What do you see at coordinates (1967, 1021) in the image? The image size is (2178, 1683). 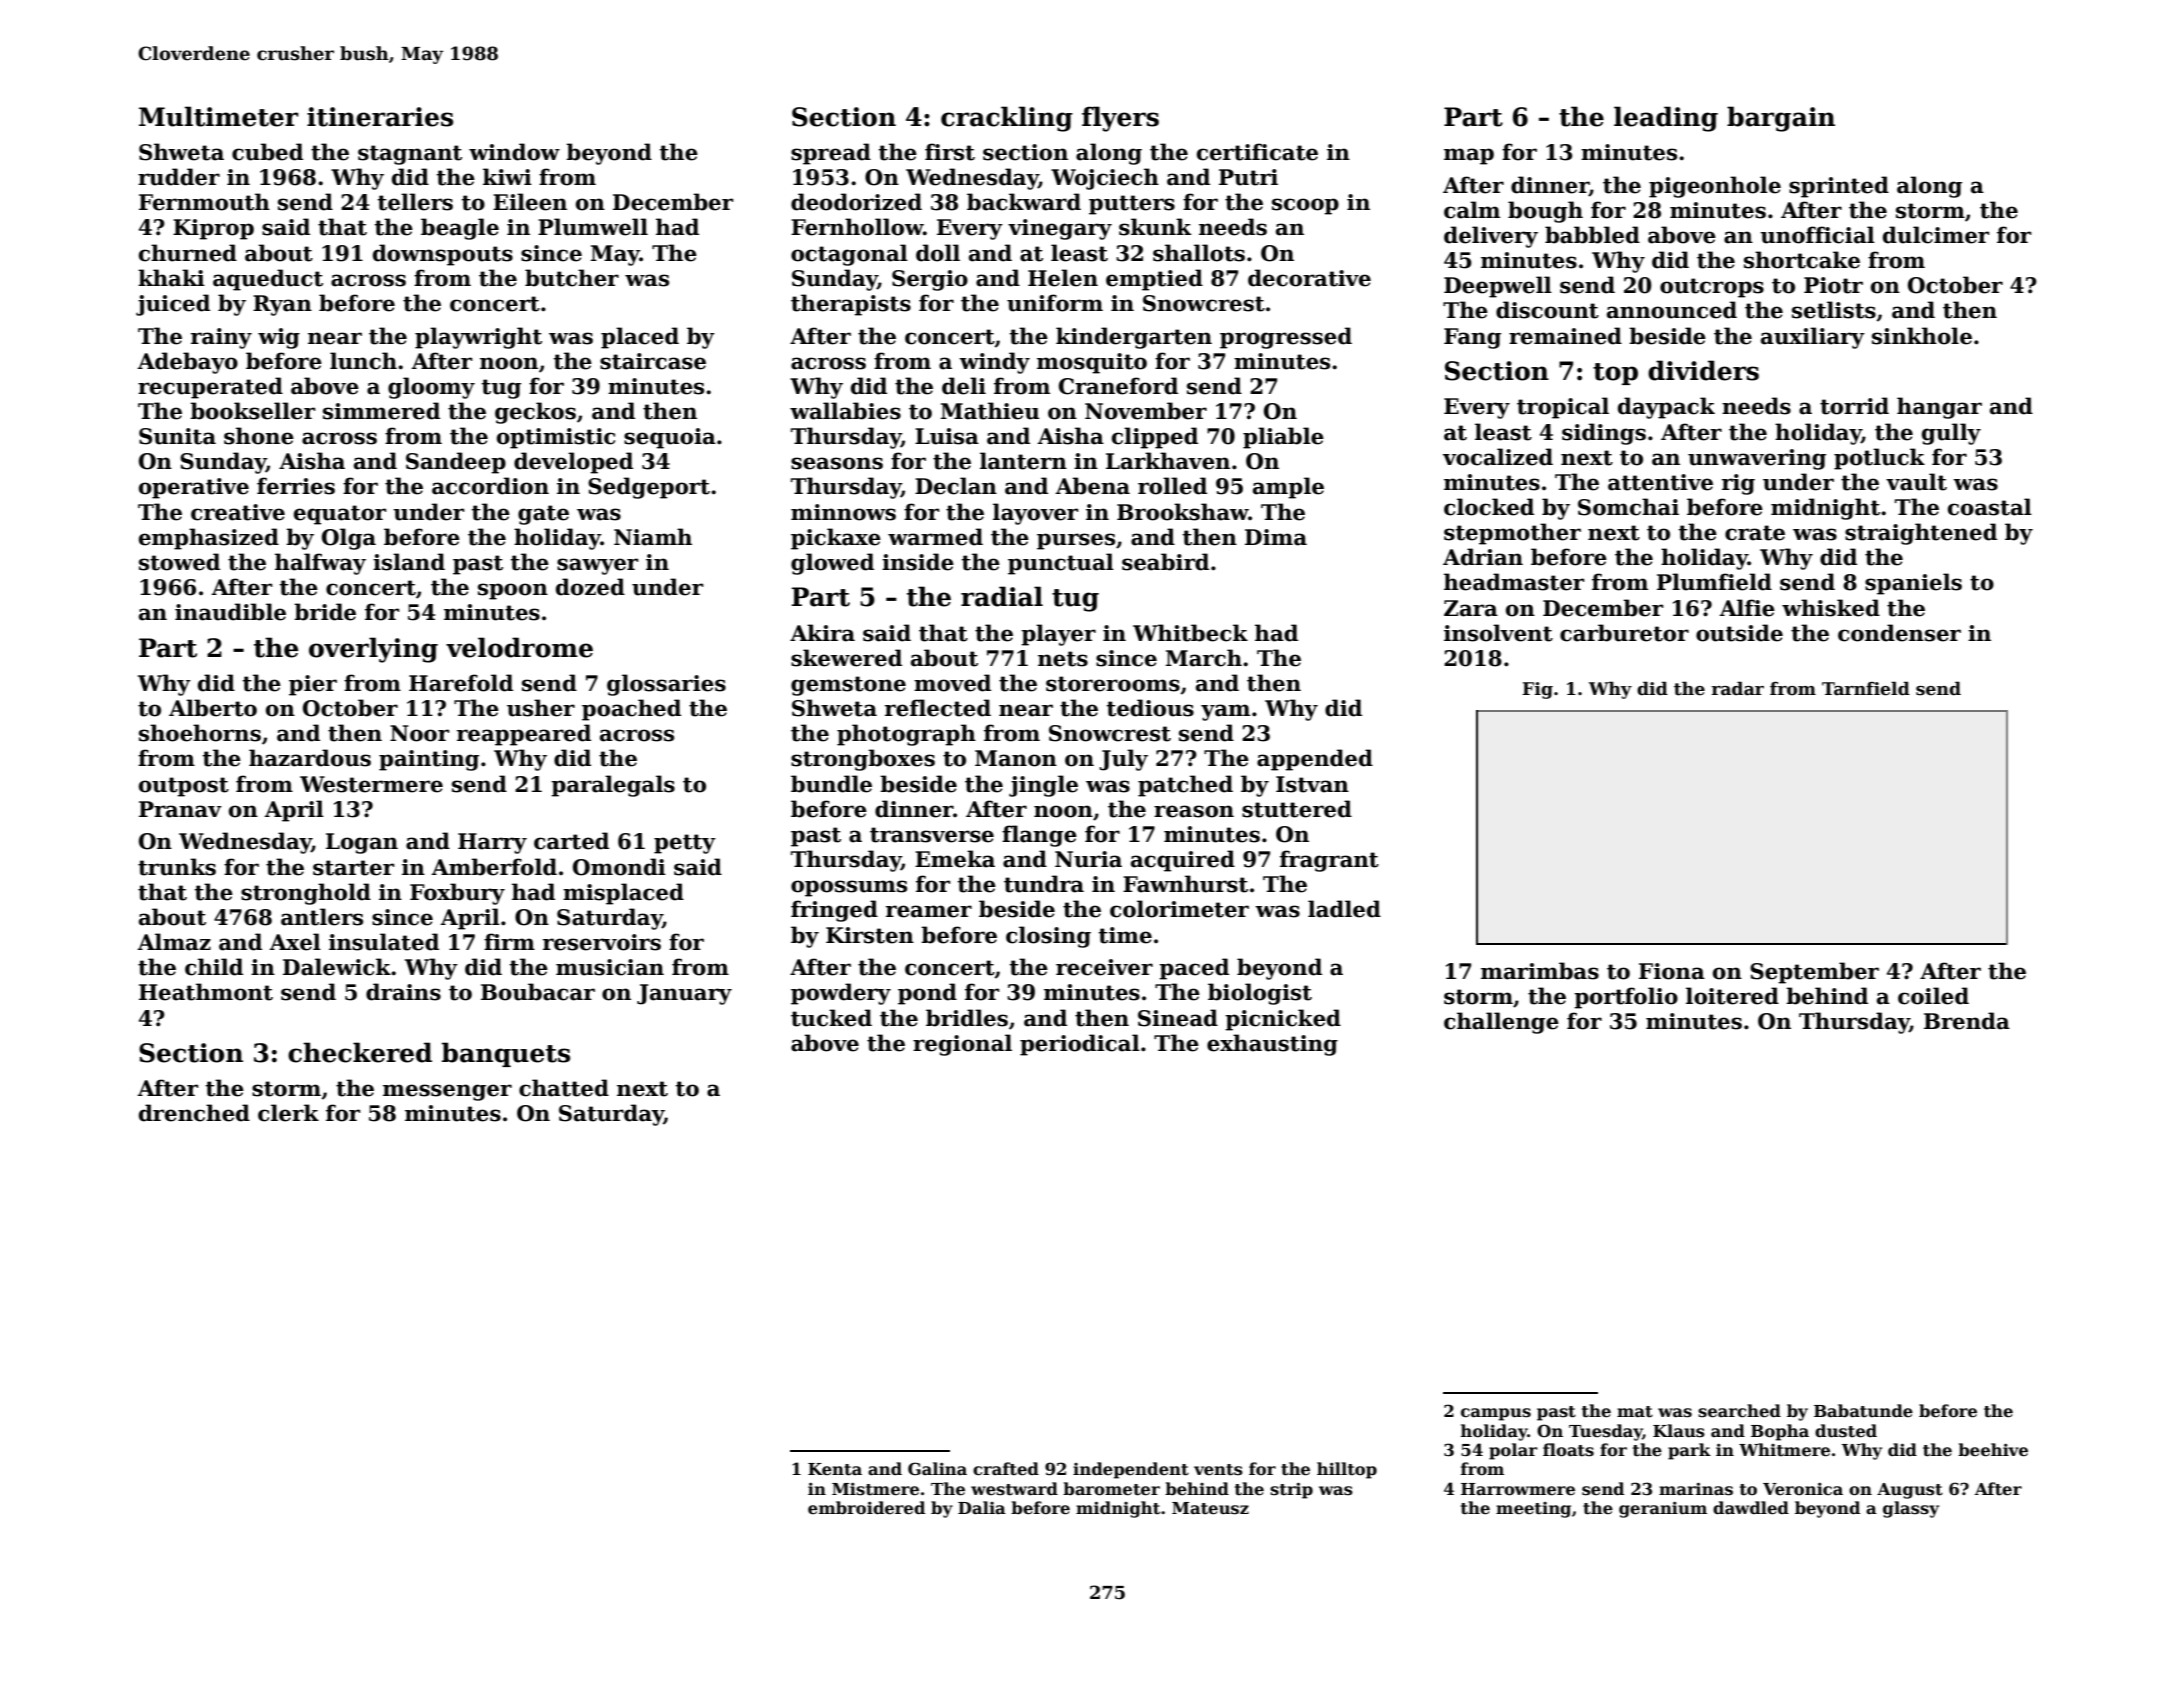 I see `Brenda` at bounding box center [1967, 1021].
